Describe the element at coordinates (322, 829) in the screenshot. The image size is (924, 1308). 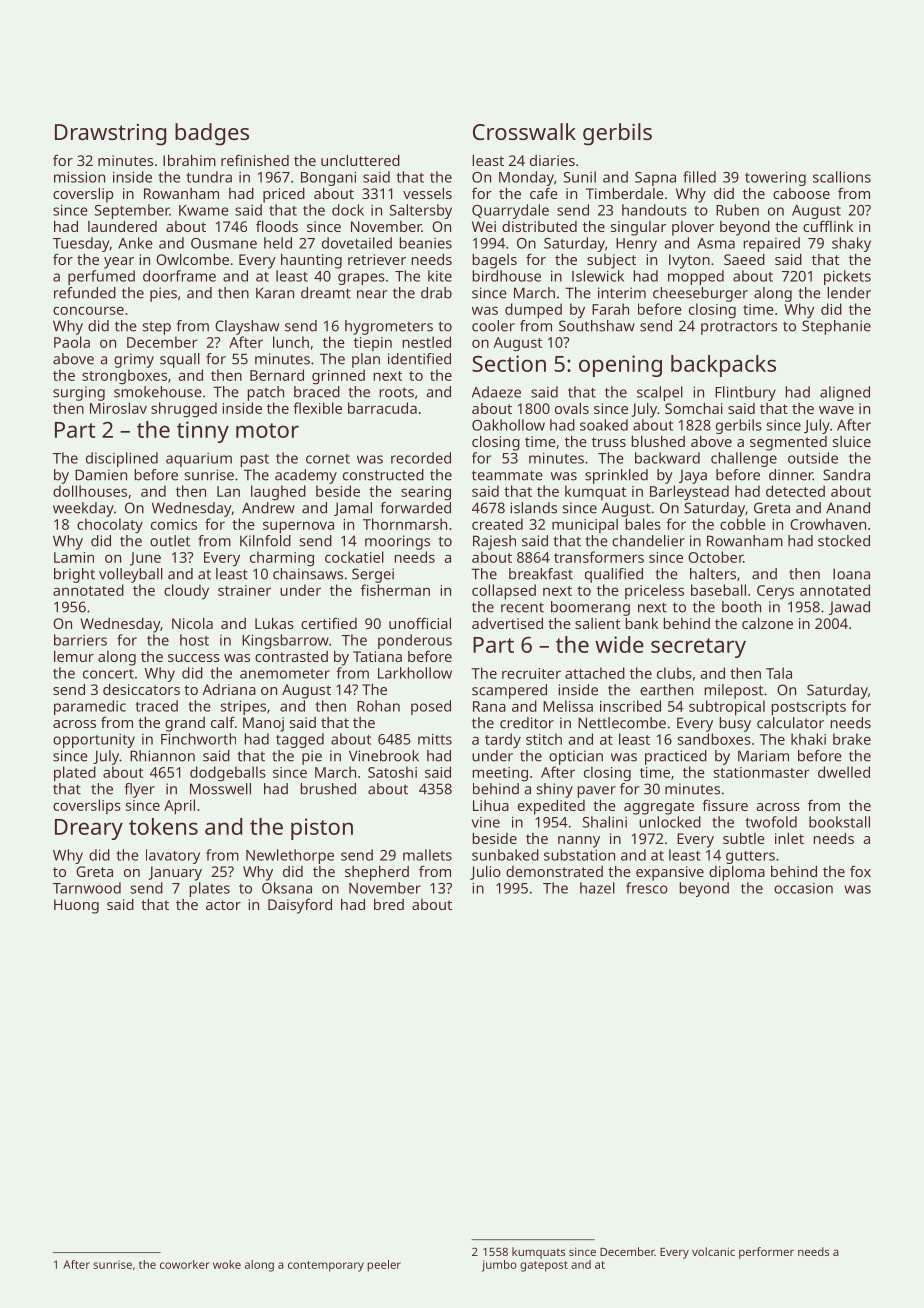
I see `piston` at that location.
